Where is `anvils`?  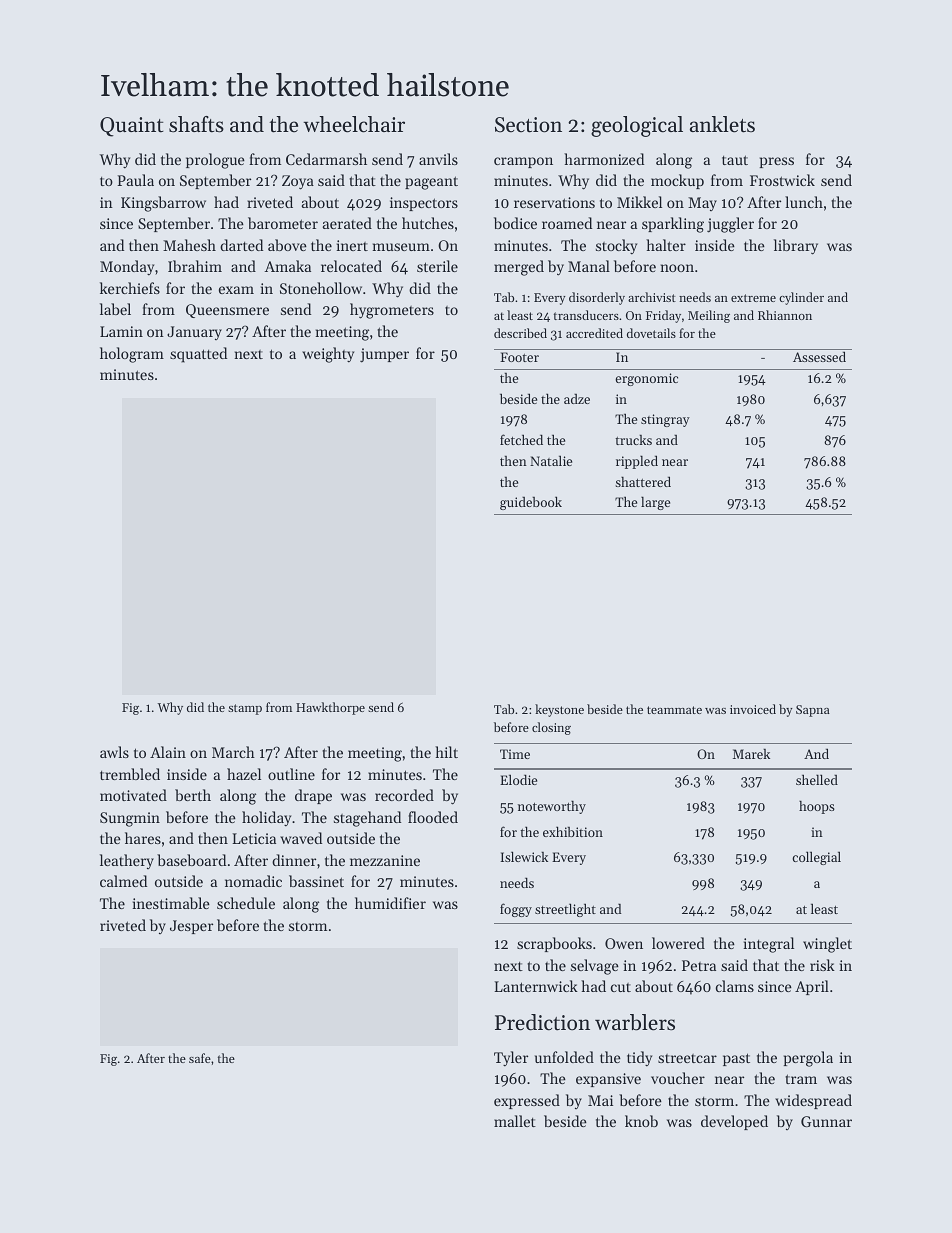
anvils is located at coordinates (438, 159).
